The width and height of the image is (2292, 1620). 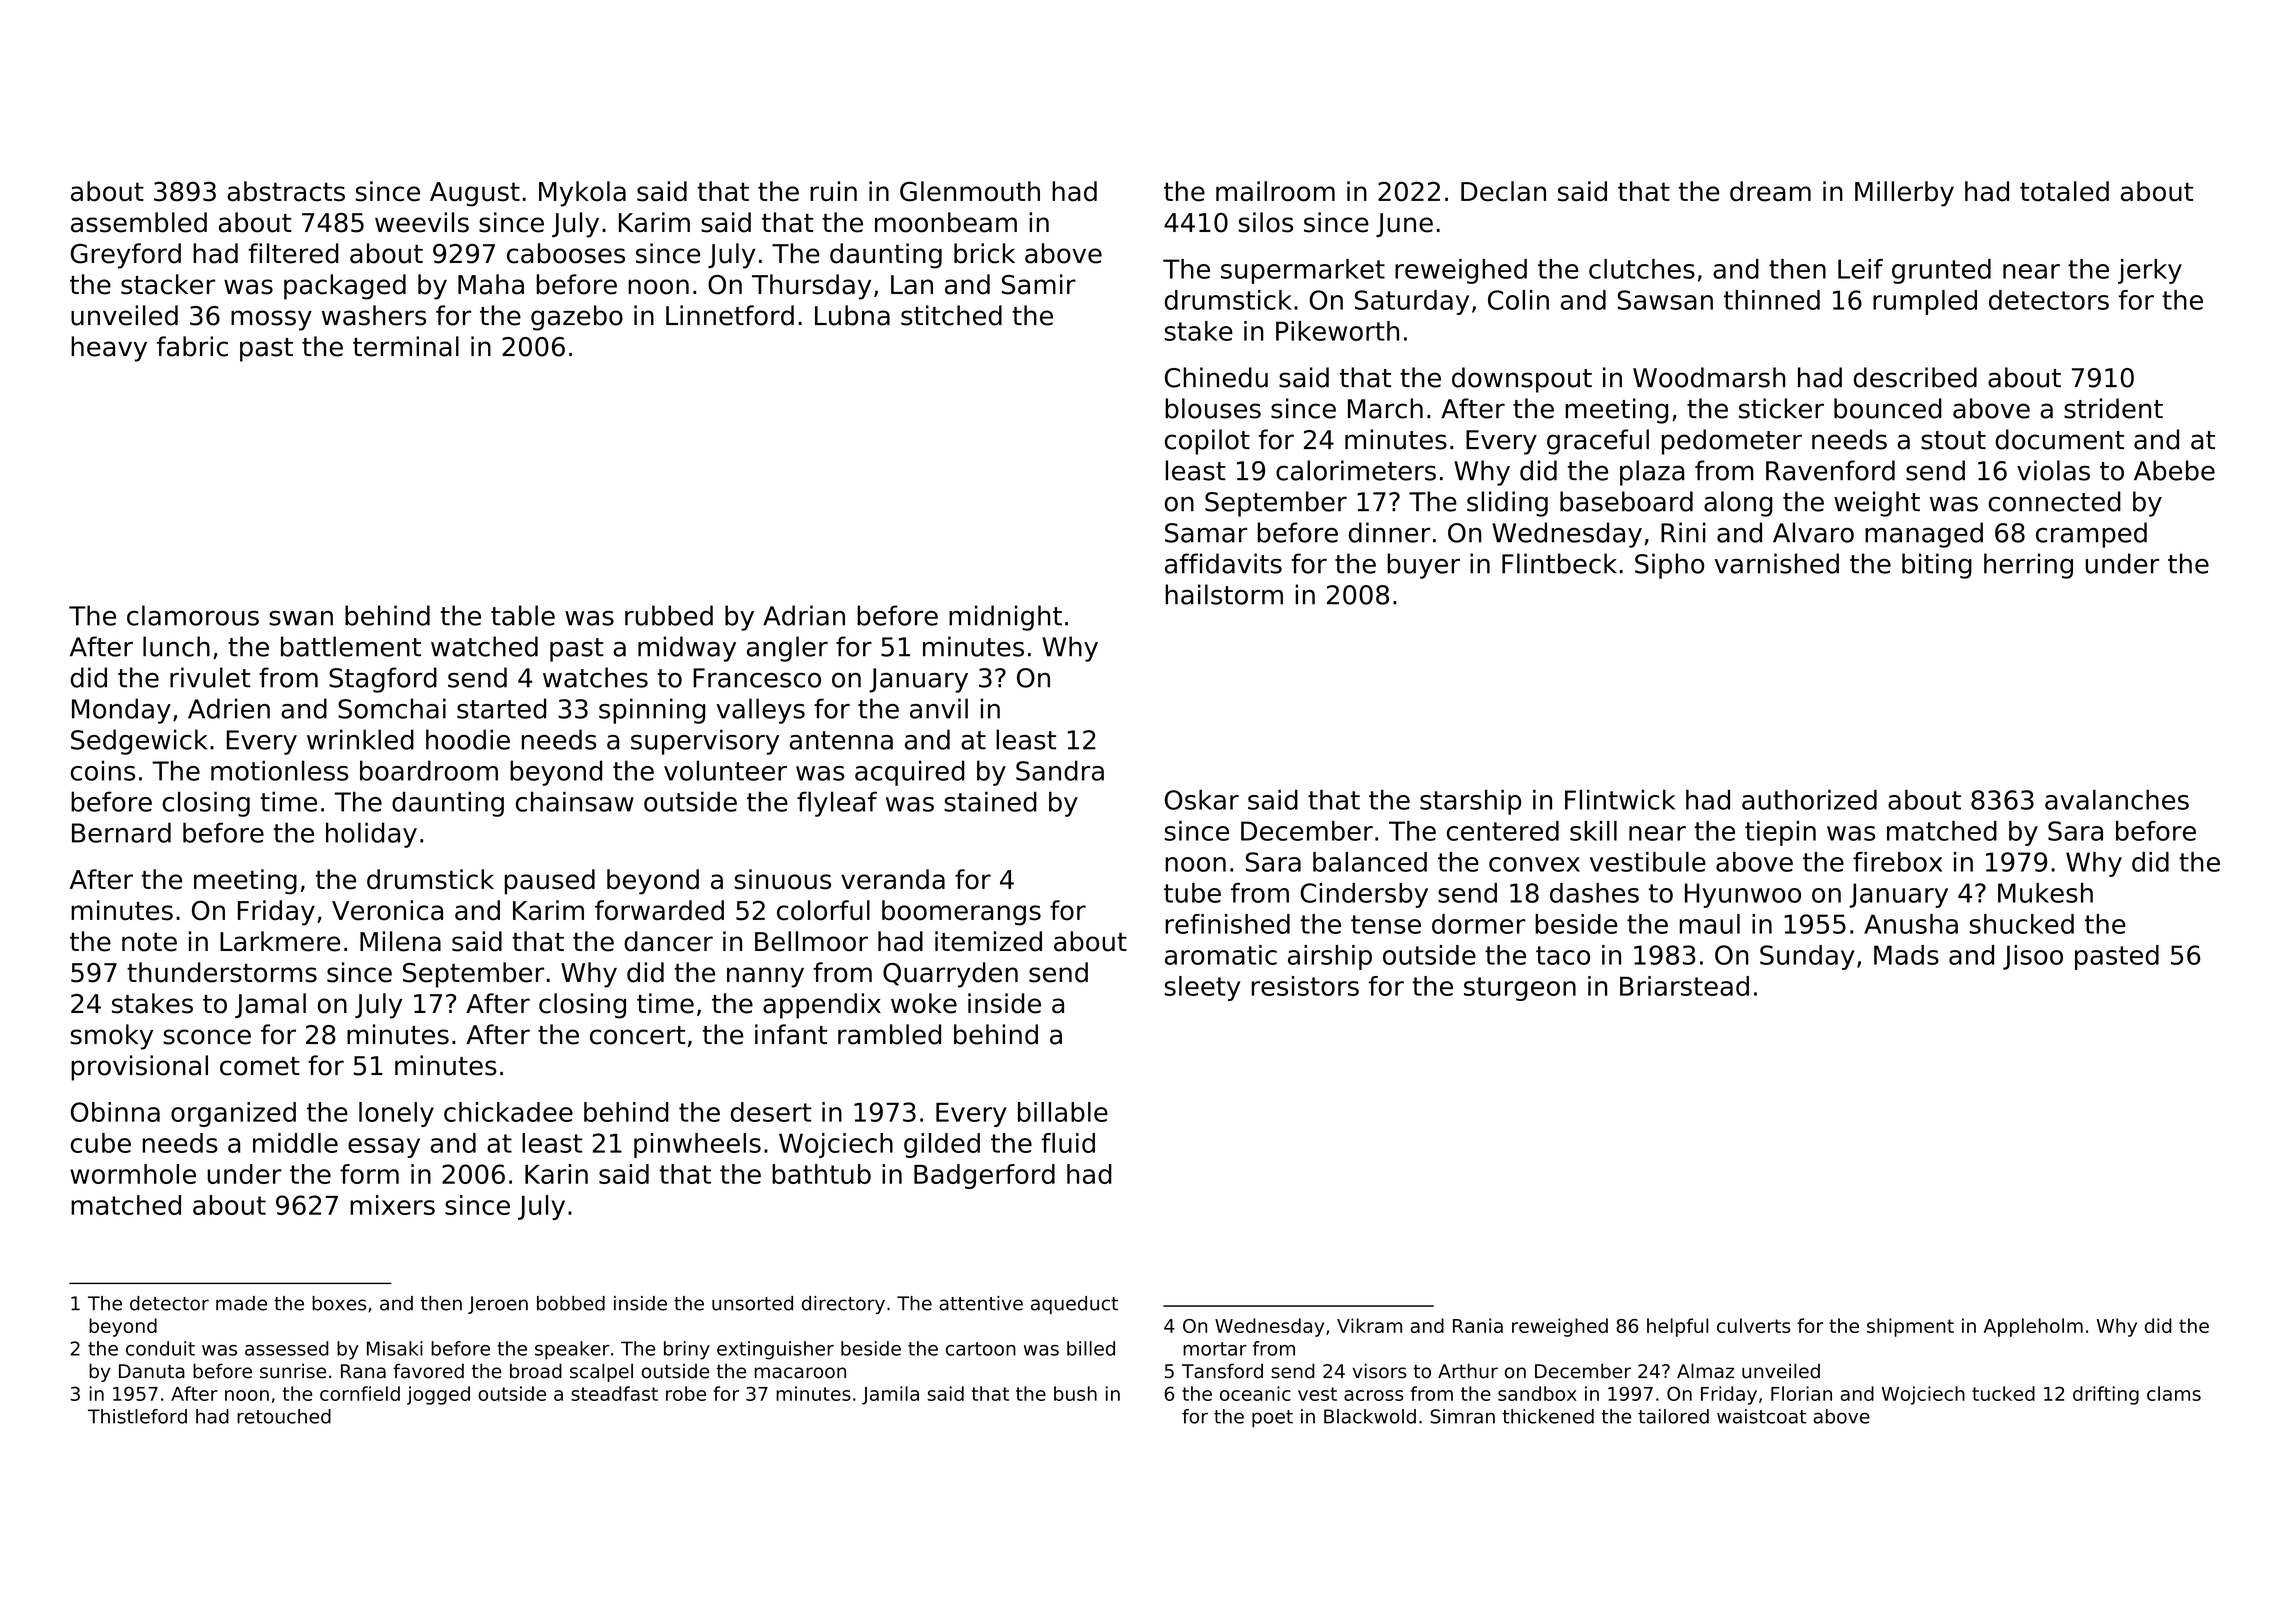 I want to click on Appleholm, so click(x=2033, y=1327).
